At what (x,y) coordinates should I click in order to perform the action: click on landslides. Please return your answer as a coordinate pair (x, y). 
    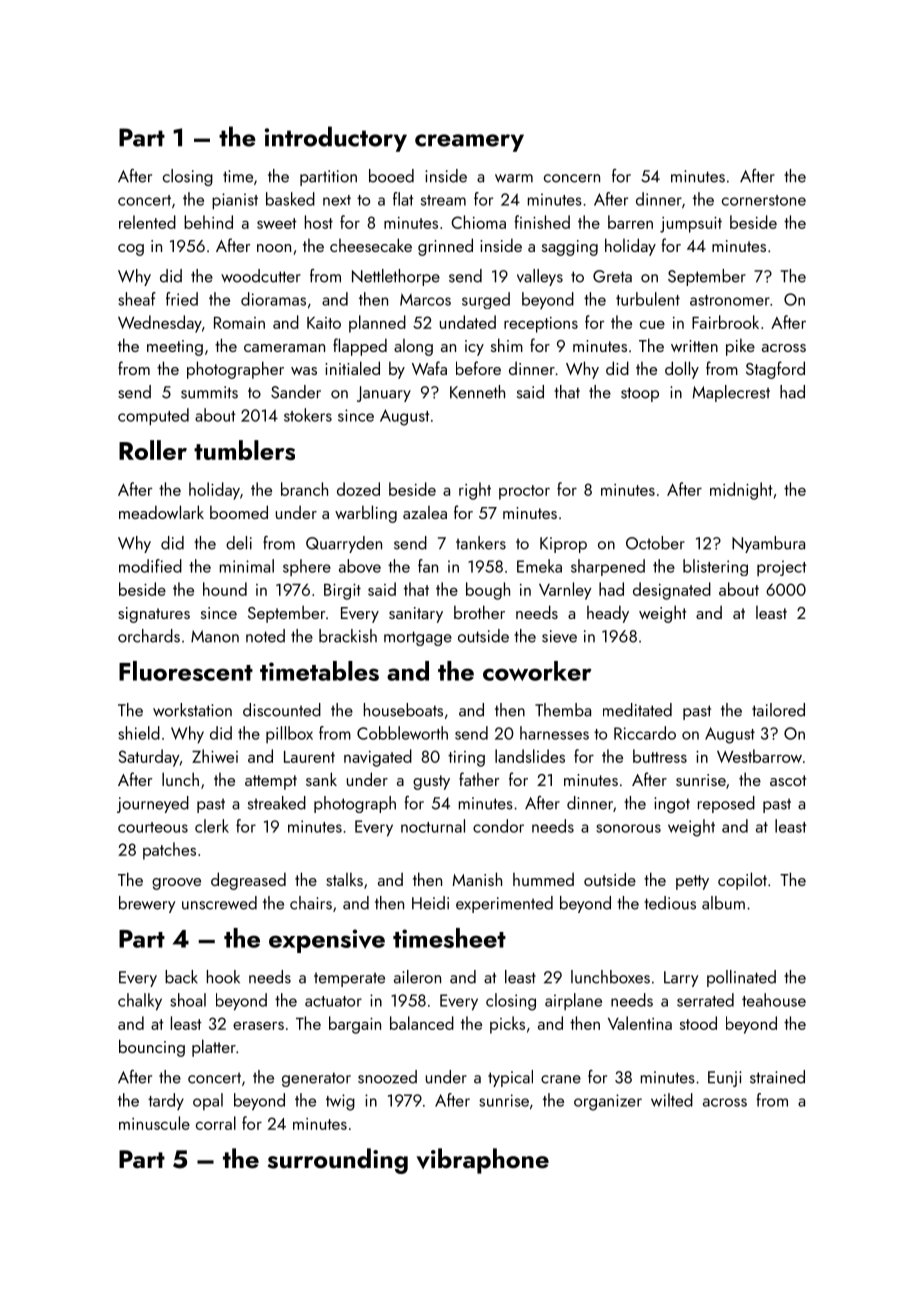
    Looking at the image, I should click on (530, 756).
